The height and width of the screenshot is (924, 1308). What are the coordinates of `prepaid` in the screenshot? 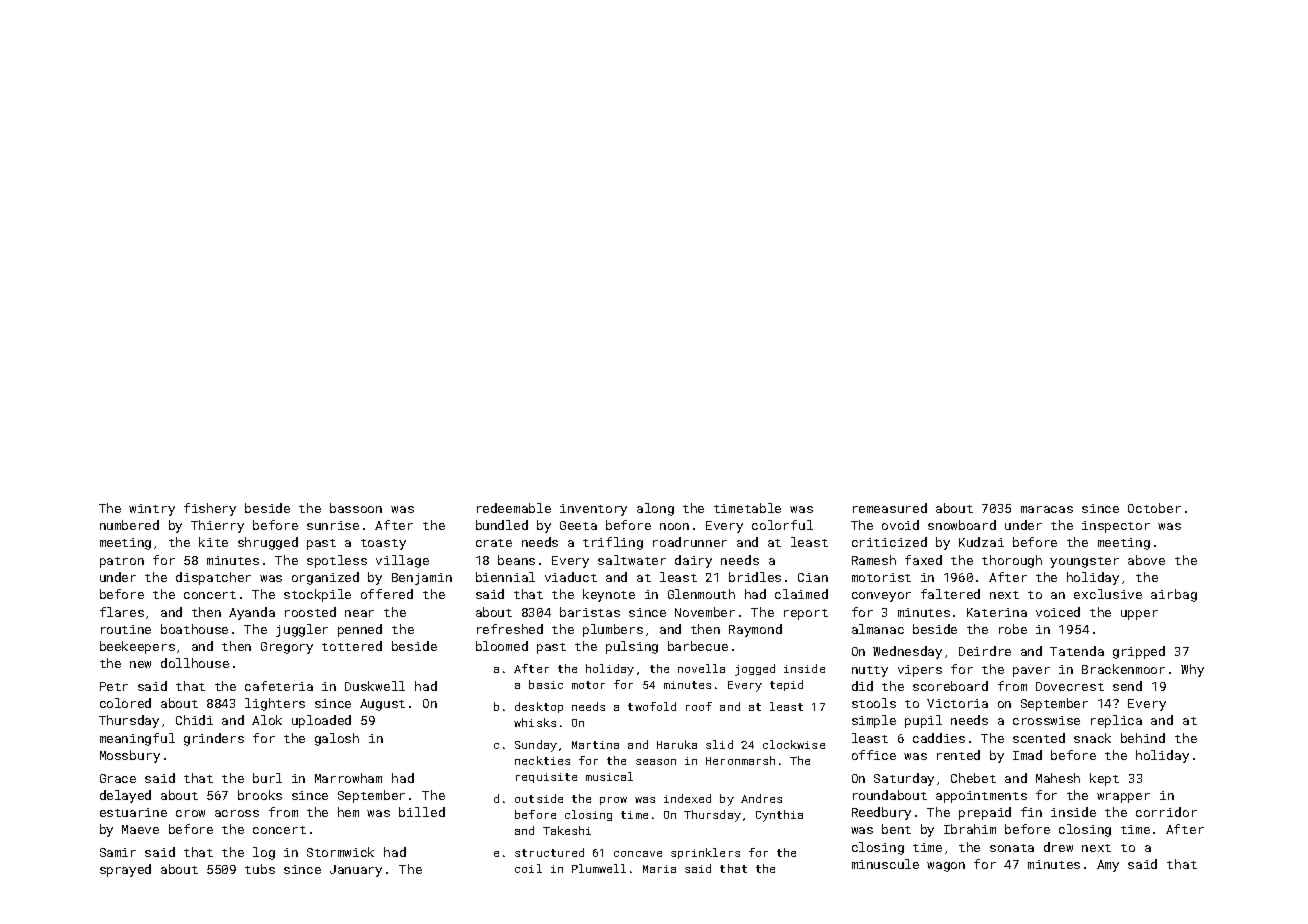 It's located at (985, 813).
